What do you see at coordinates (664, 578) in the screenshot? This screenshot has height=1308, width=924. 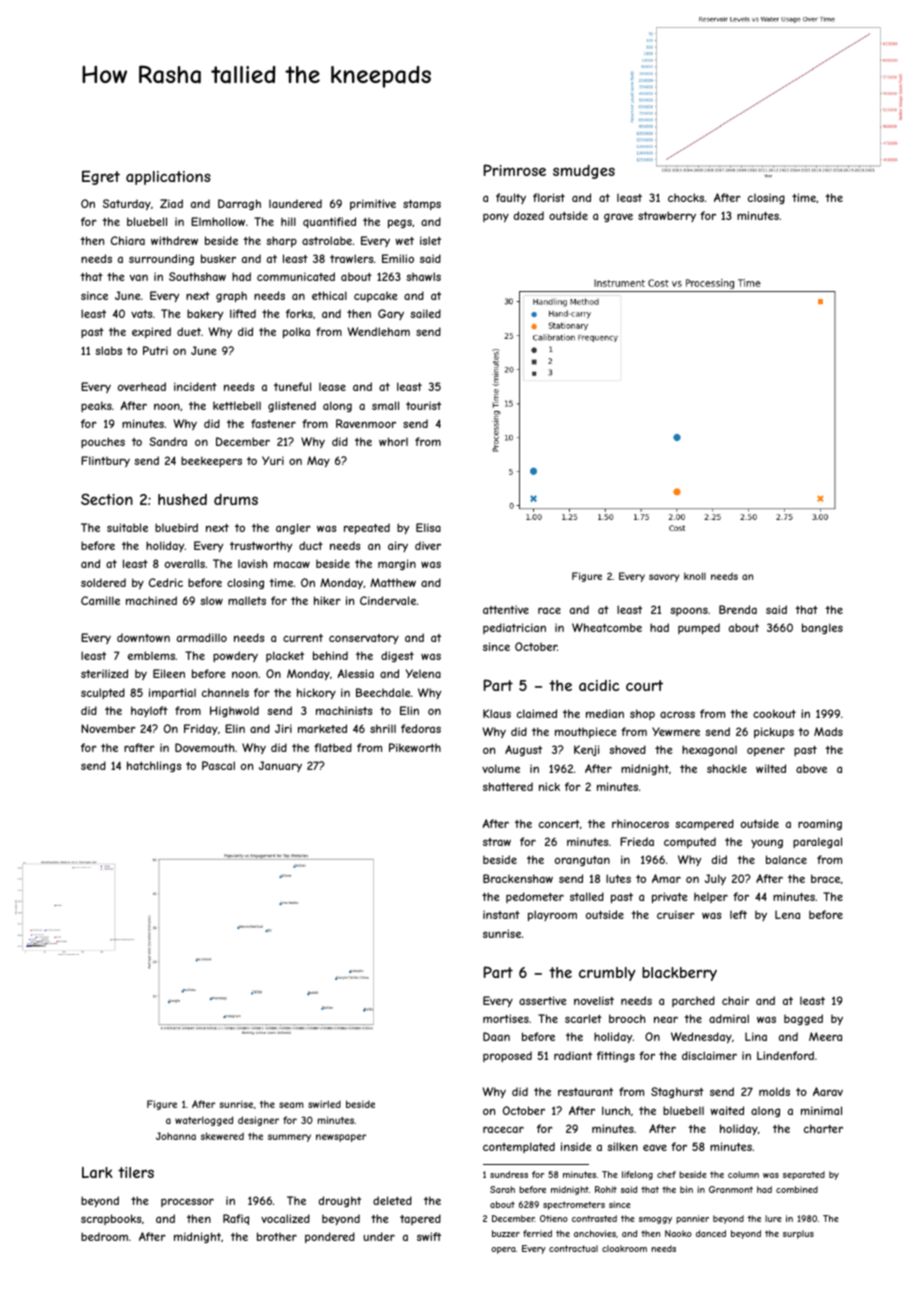 I see `savory` at bounding box center [664, 578].
